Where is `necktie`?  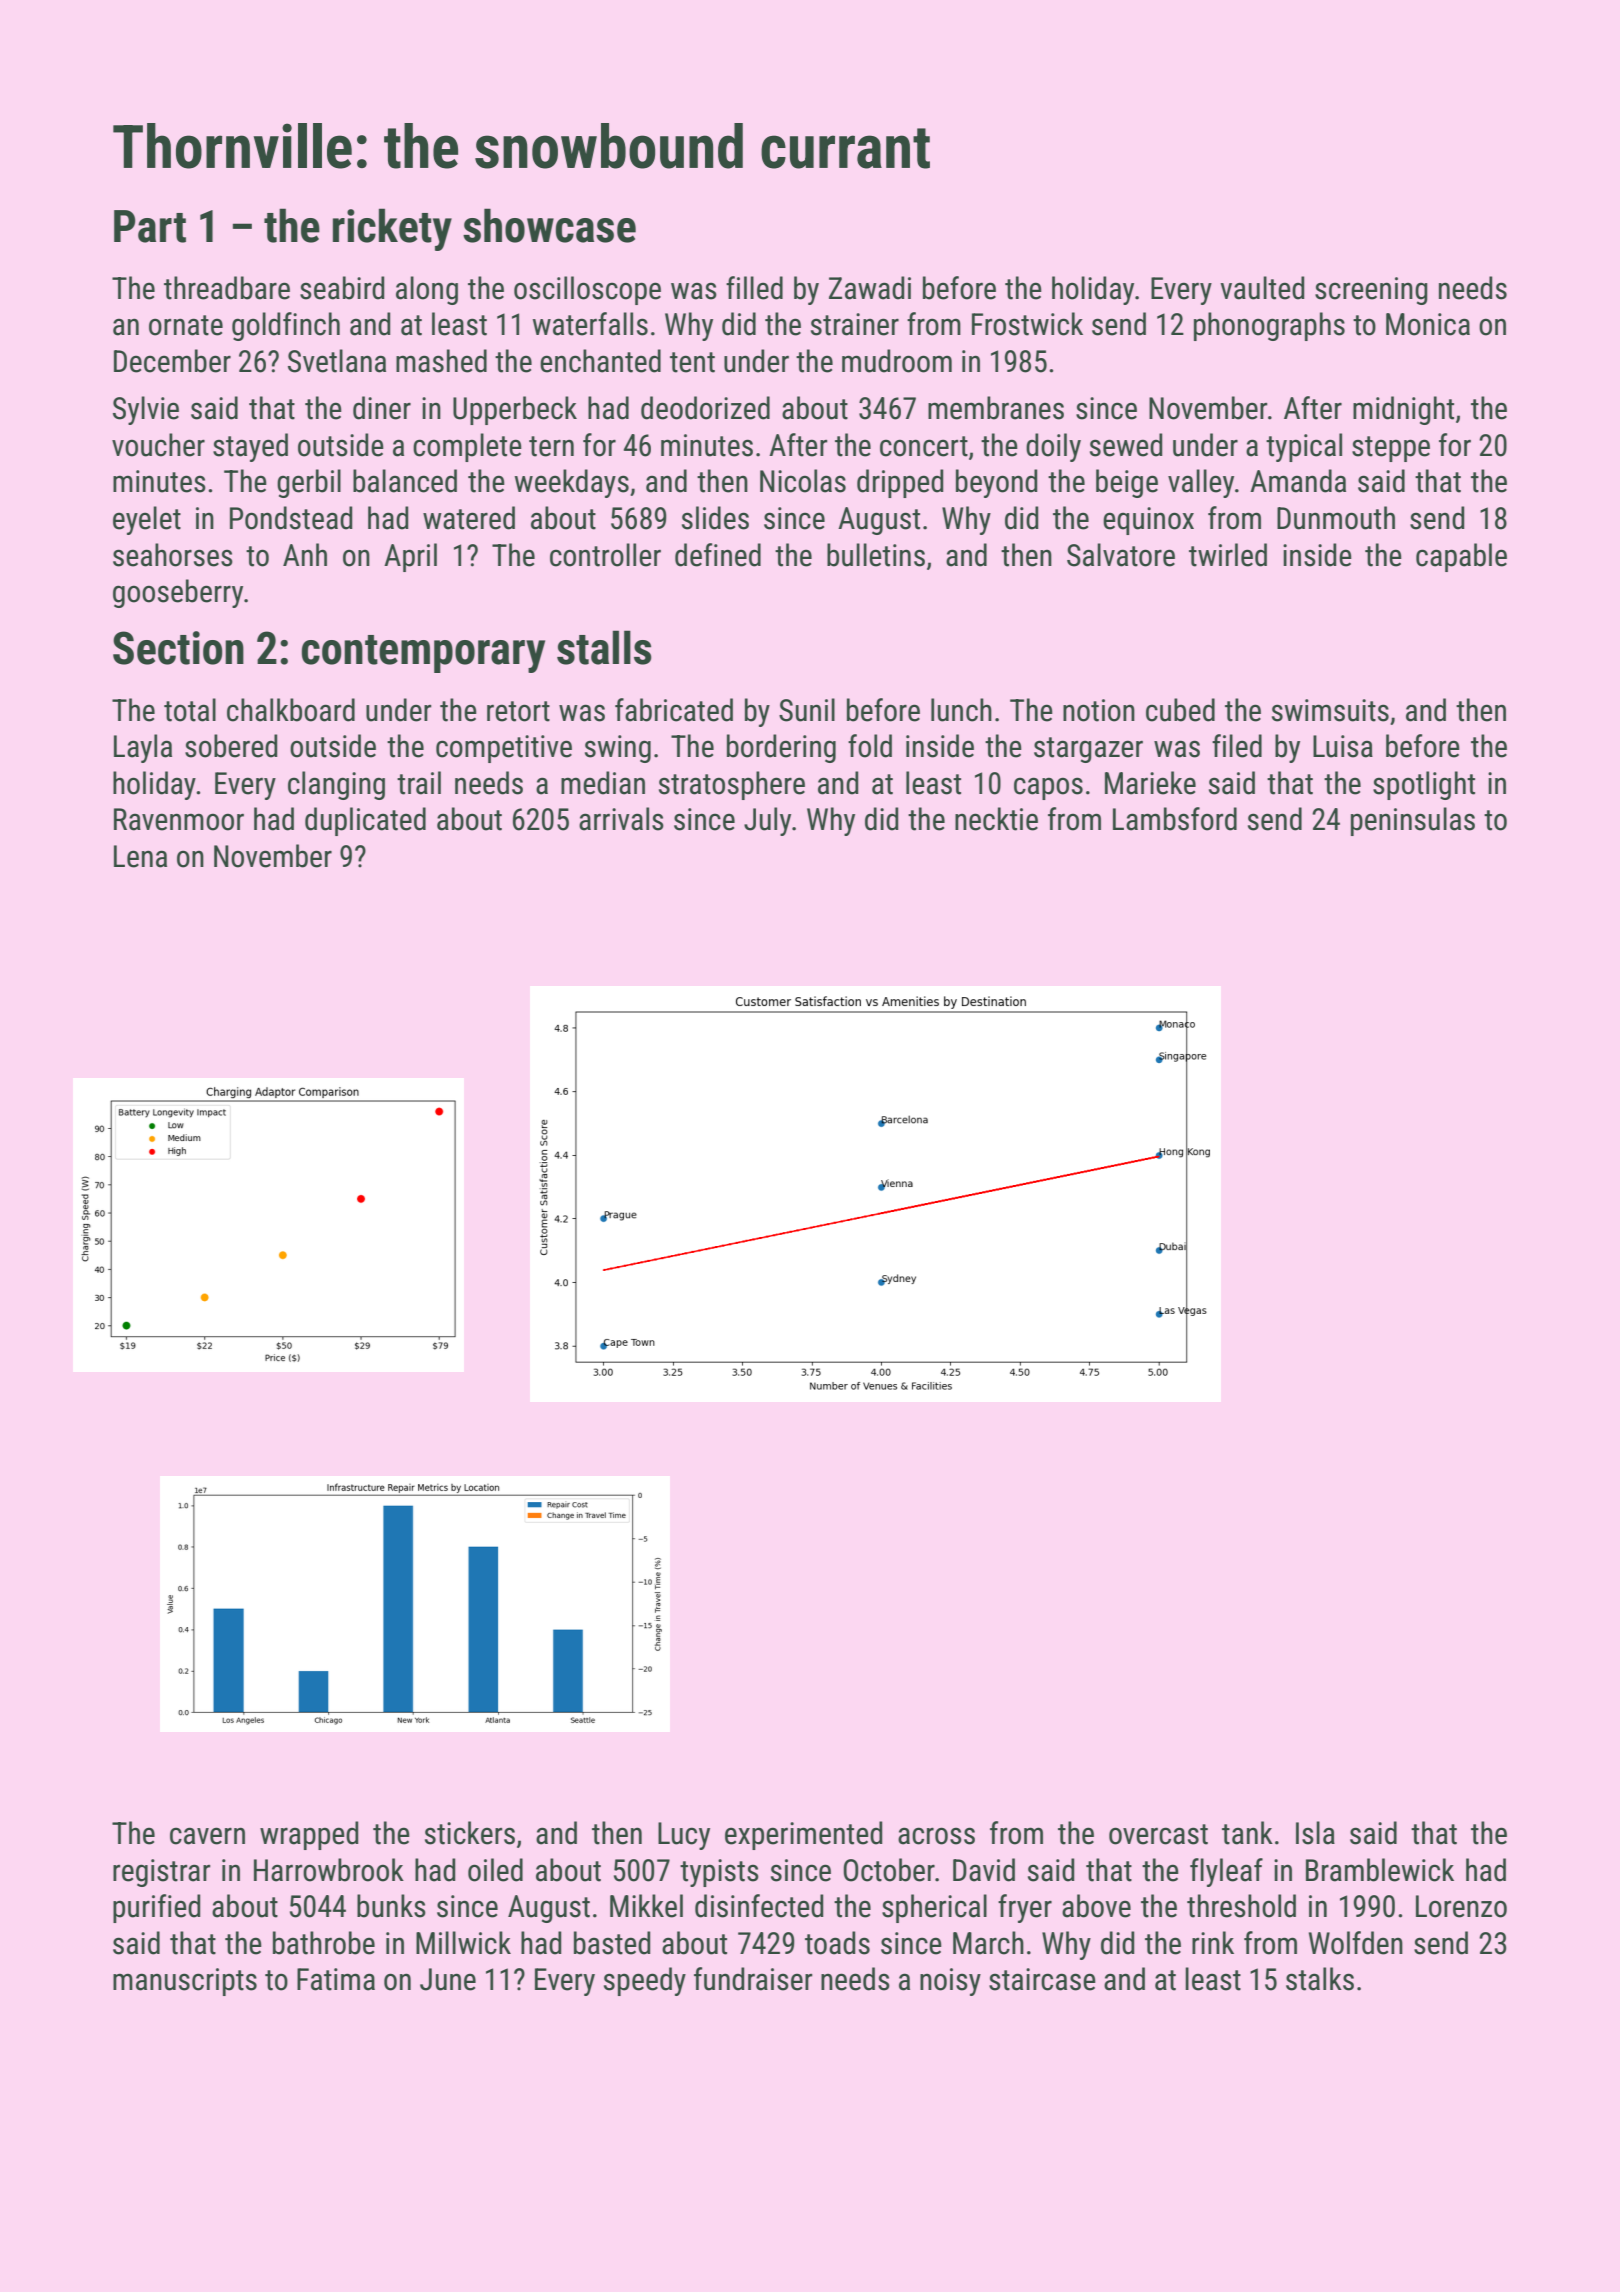
necktie is located at coordinates (996, 819).
